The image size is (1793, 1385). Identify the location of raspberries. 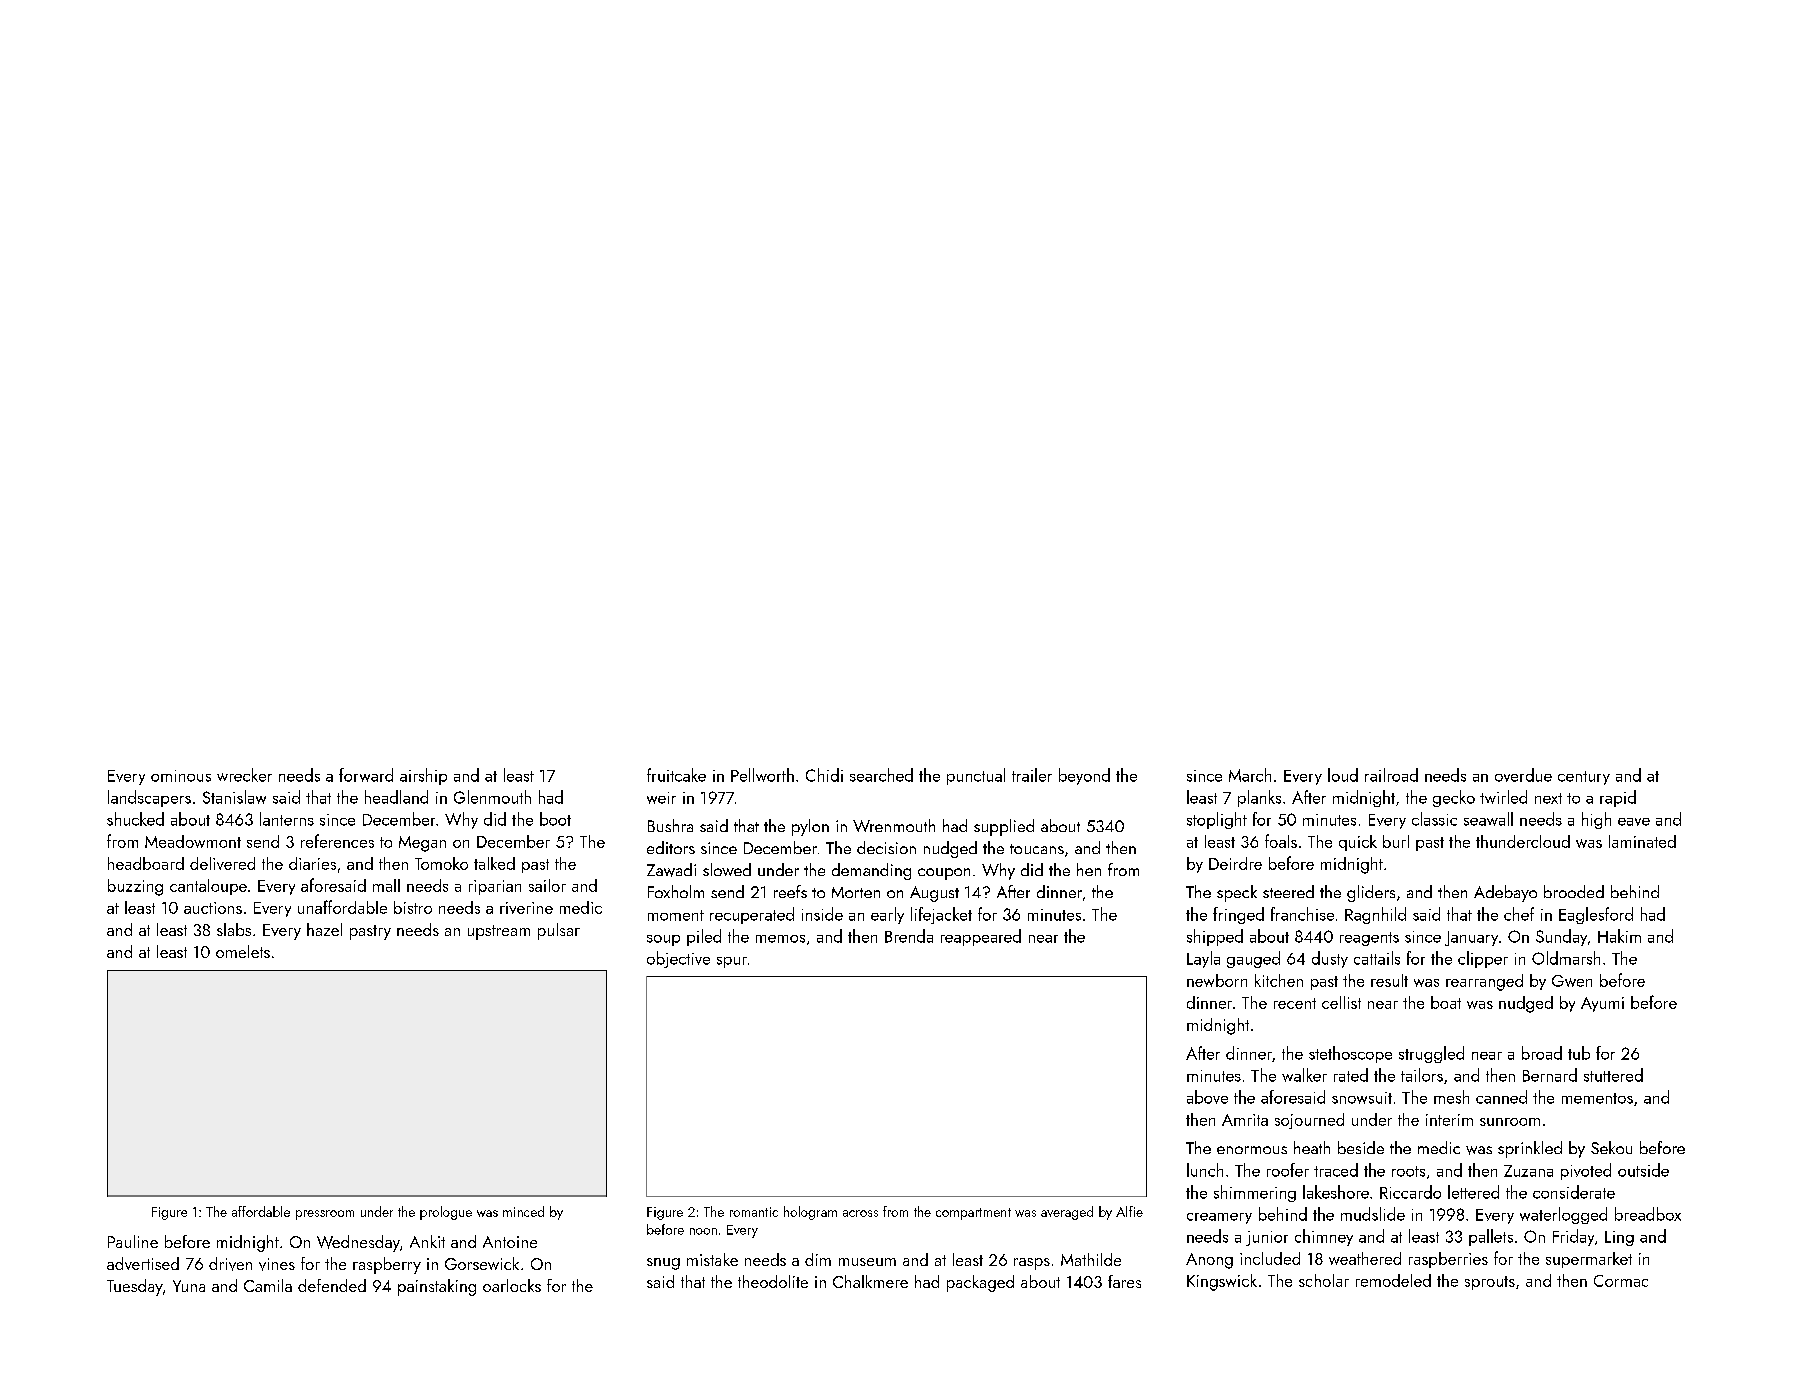
(1448, 1260).
